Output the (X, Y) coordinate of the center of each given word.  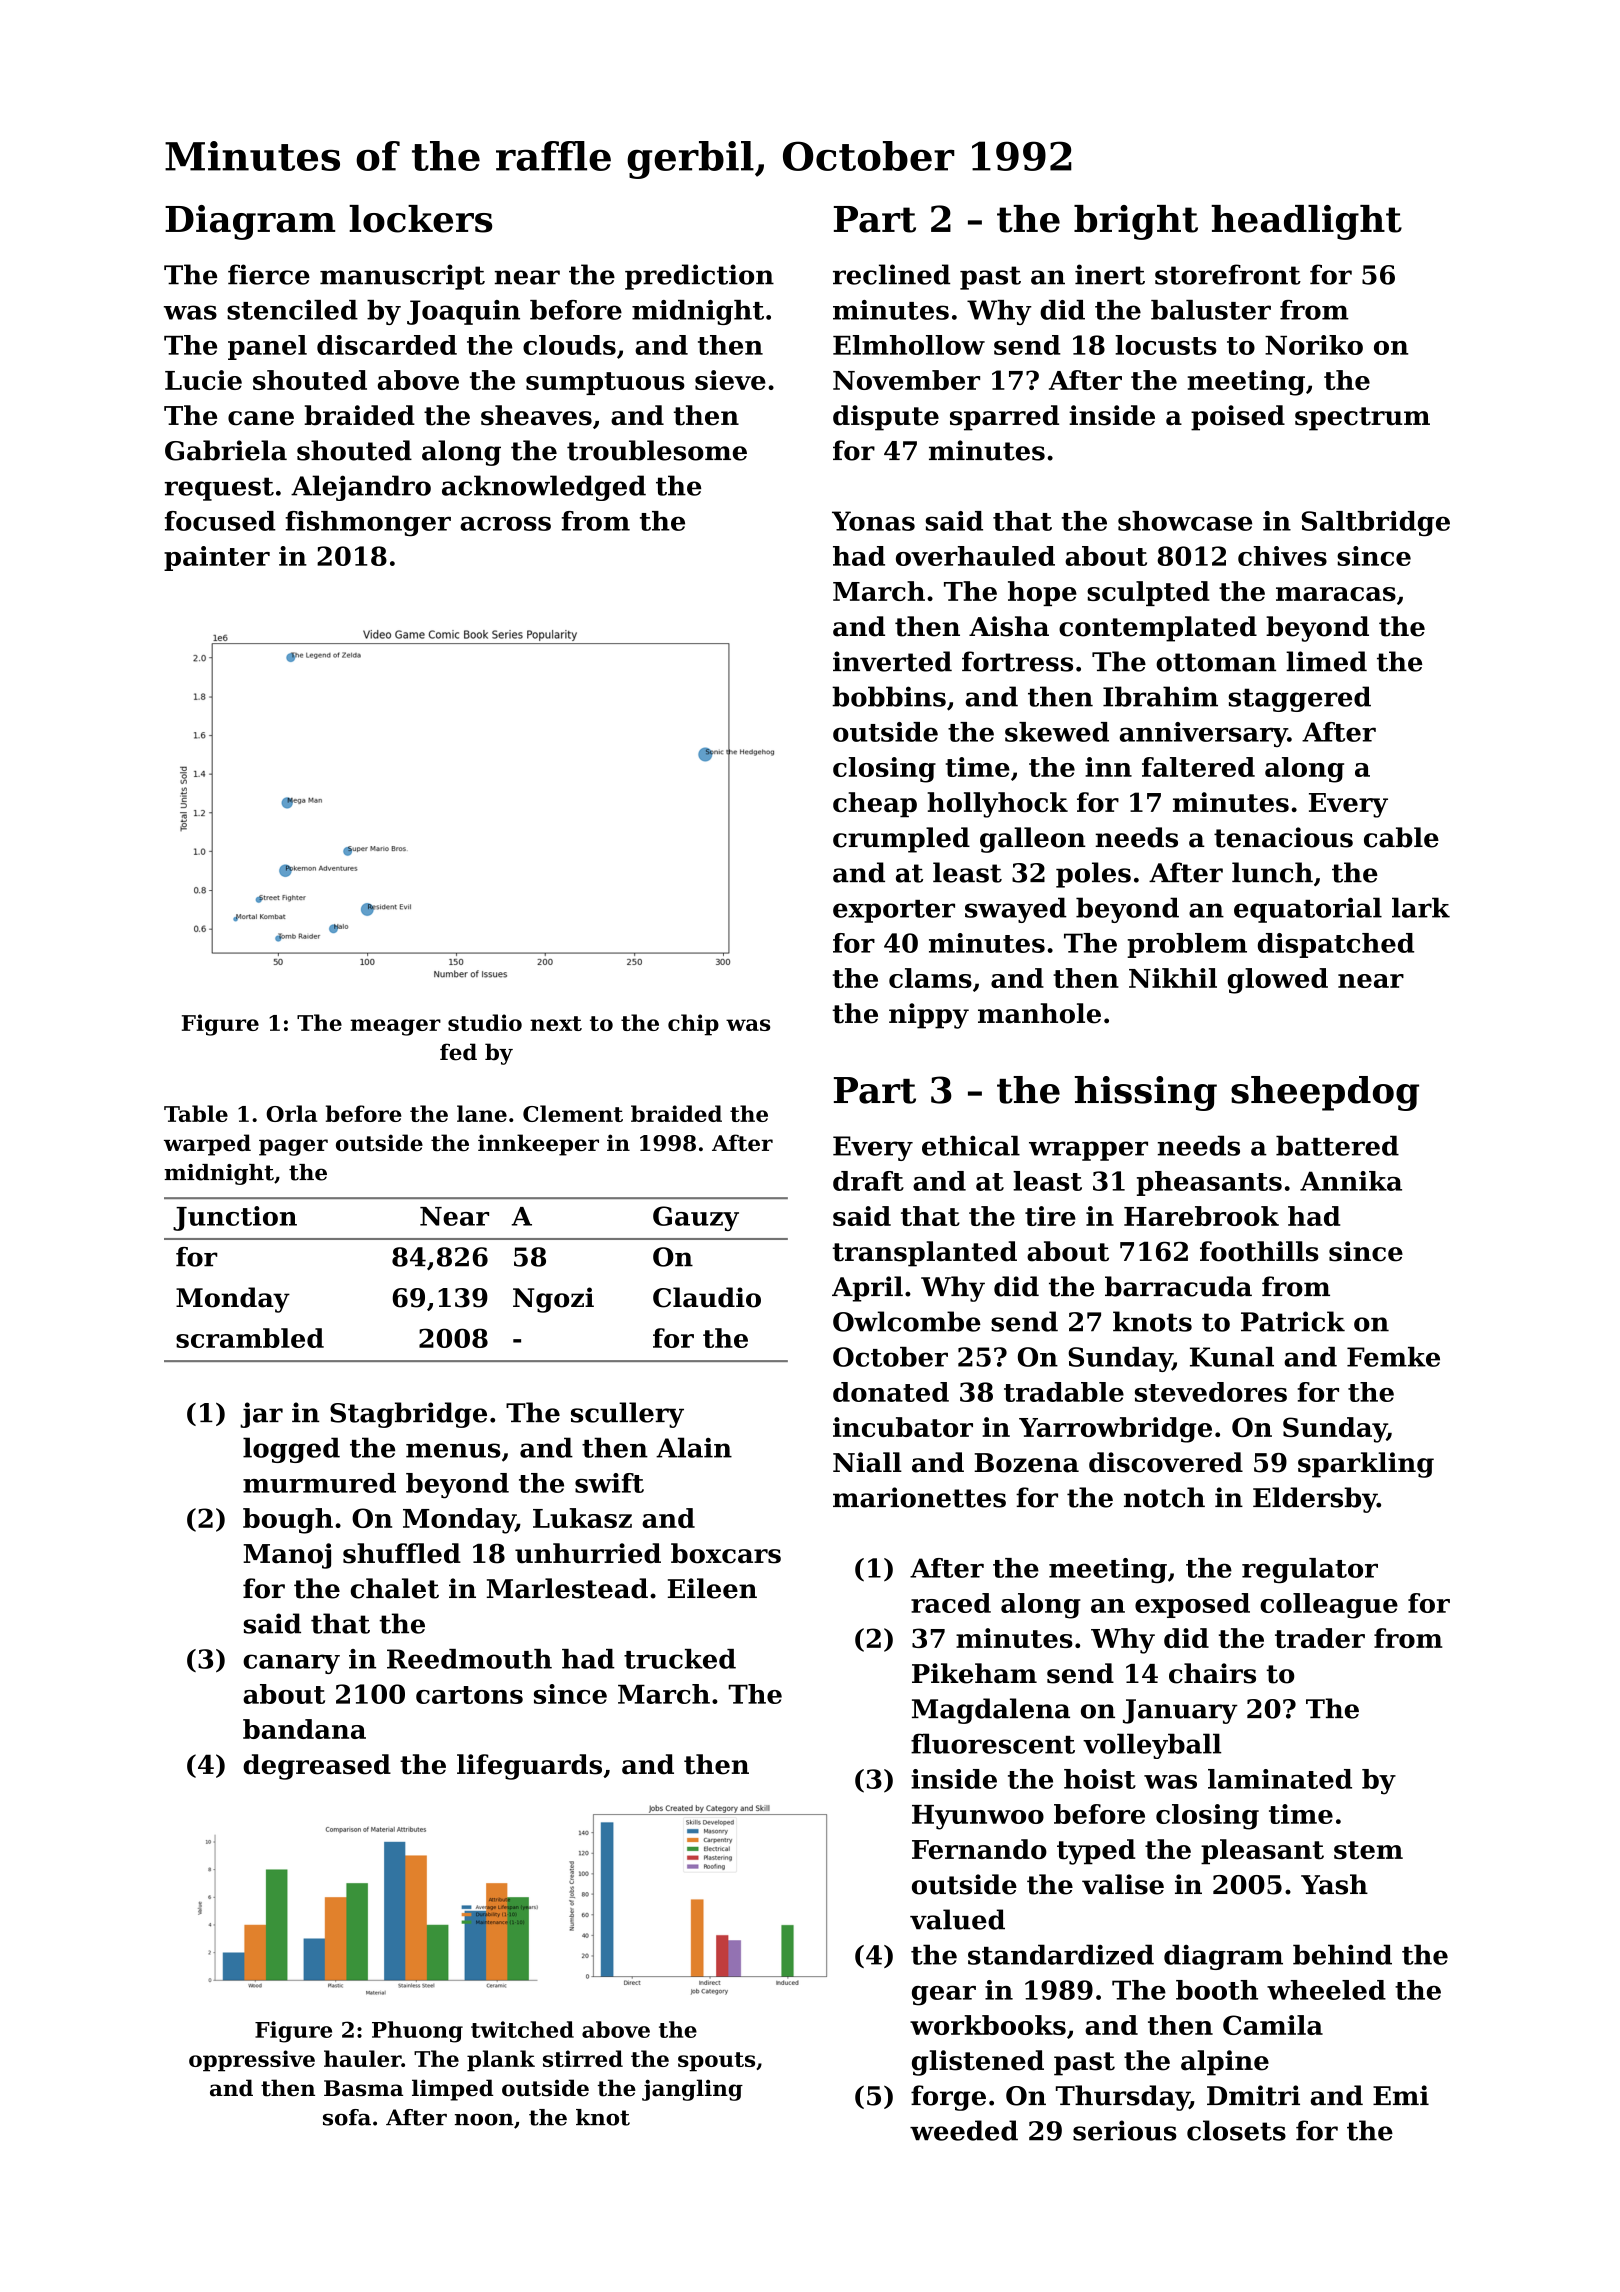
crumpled (901, 840)
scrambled (250, 1338)
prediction (699, 277)
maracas (1336, 594)
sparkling (1366, 1465)
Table (196, 1113)
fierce (269, 274)
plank (501, 2061)
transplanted (924, 1254)
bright (1136, 222)
